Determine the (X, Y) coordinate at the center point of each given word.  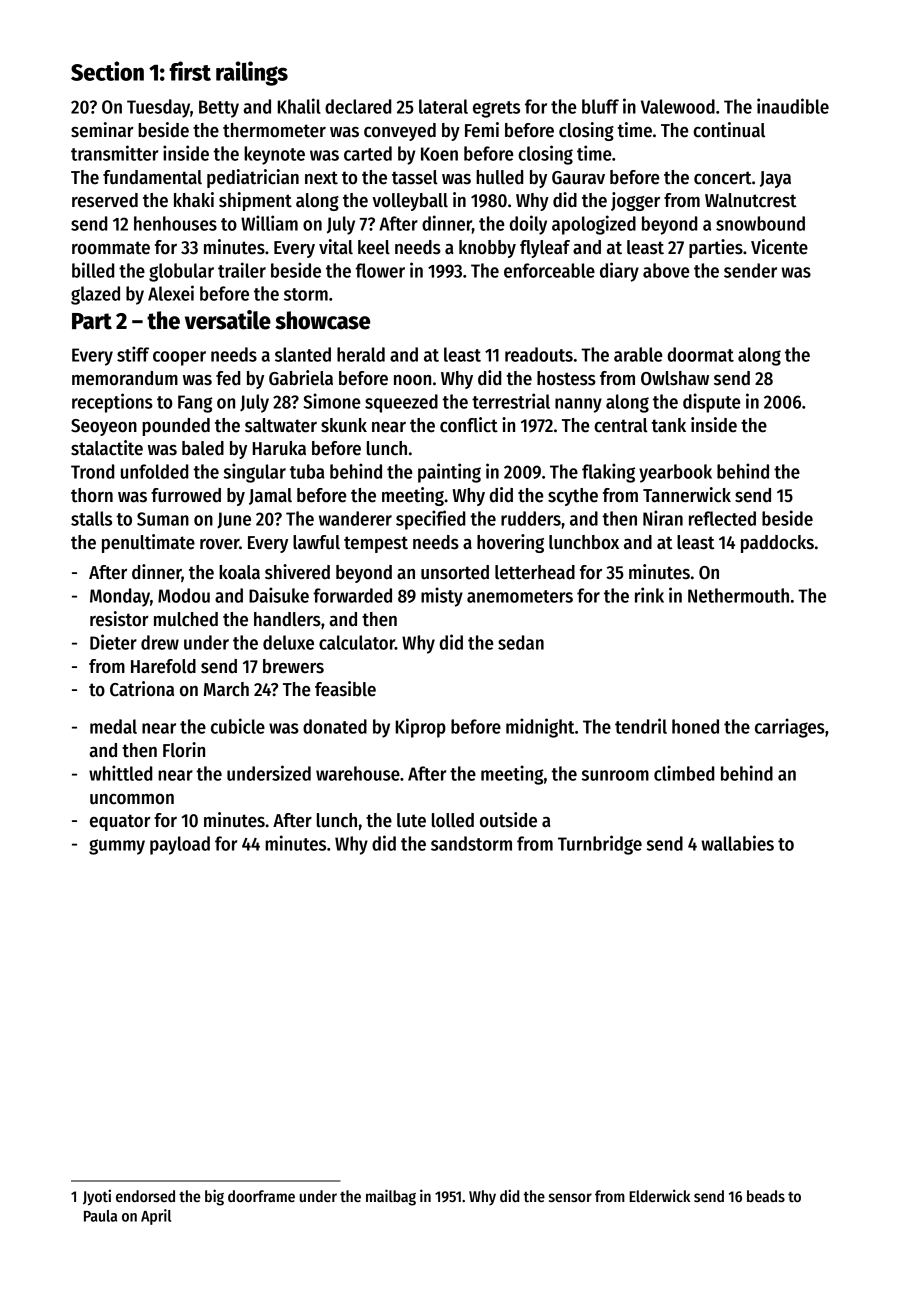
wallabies (737, 843)
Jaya (775, 179)
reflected (722, 518)
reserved (105, 200)
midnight (540, 728)
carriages (790, 728)
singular (255, 473)
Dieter (113, 642)
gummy (117, 847)
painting (449, 473)
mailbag (391, 1197)
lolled (453, 820)
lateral (443, 106)
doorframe (261, 1196)
